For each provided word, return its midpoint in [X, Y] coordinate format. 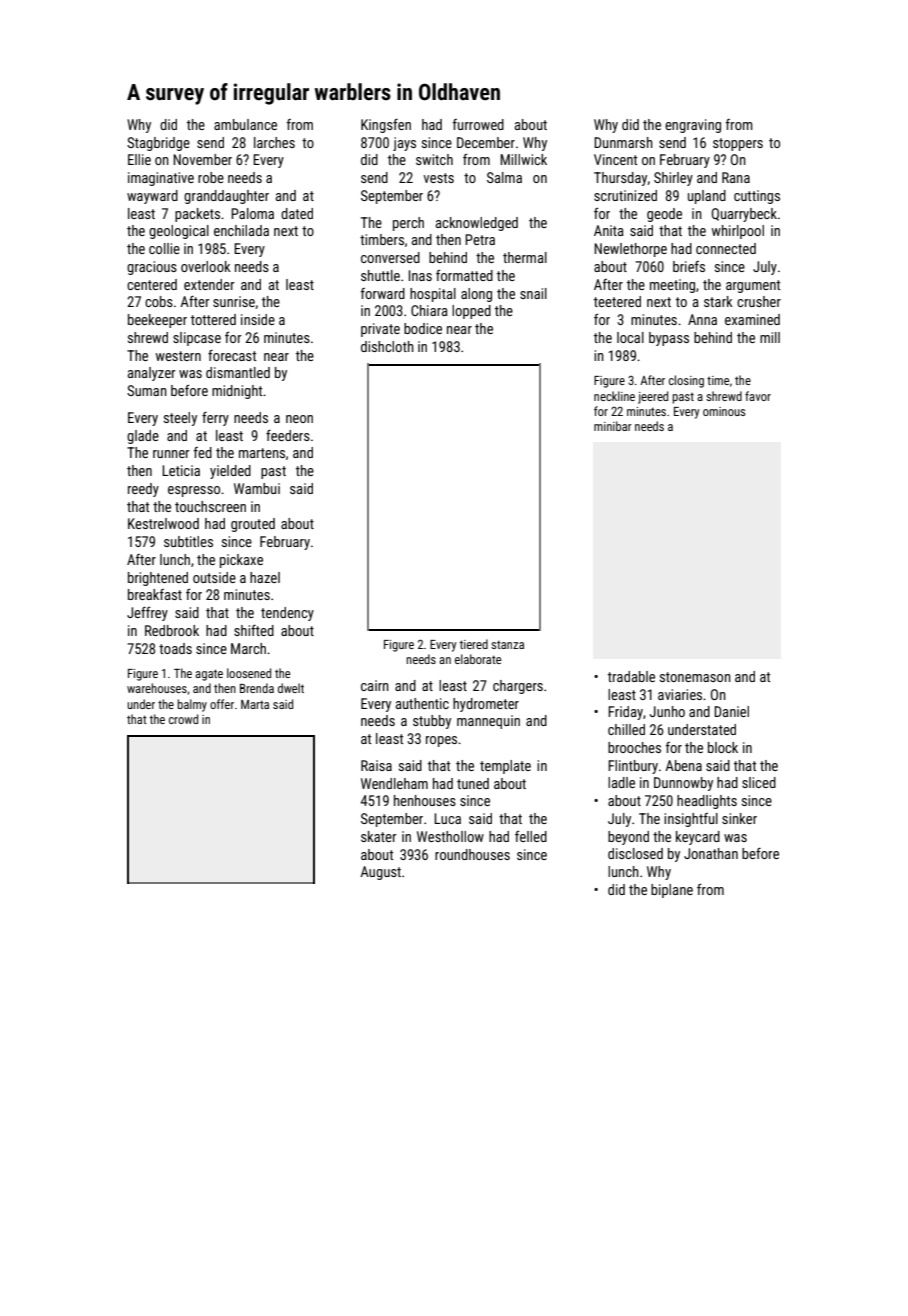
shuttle [380, 275]
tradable [631, 676]
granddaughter [226, 197]
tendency [287, 614]
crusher [759, 301]
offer [222, 704]
